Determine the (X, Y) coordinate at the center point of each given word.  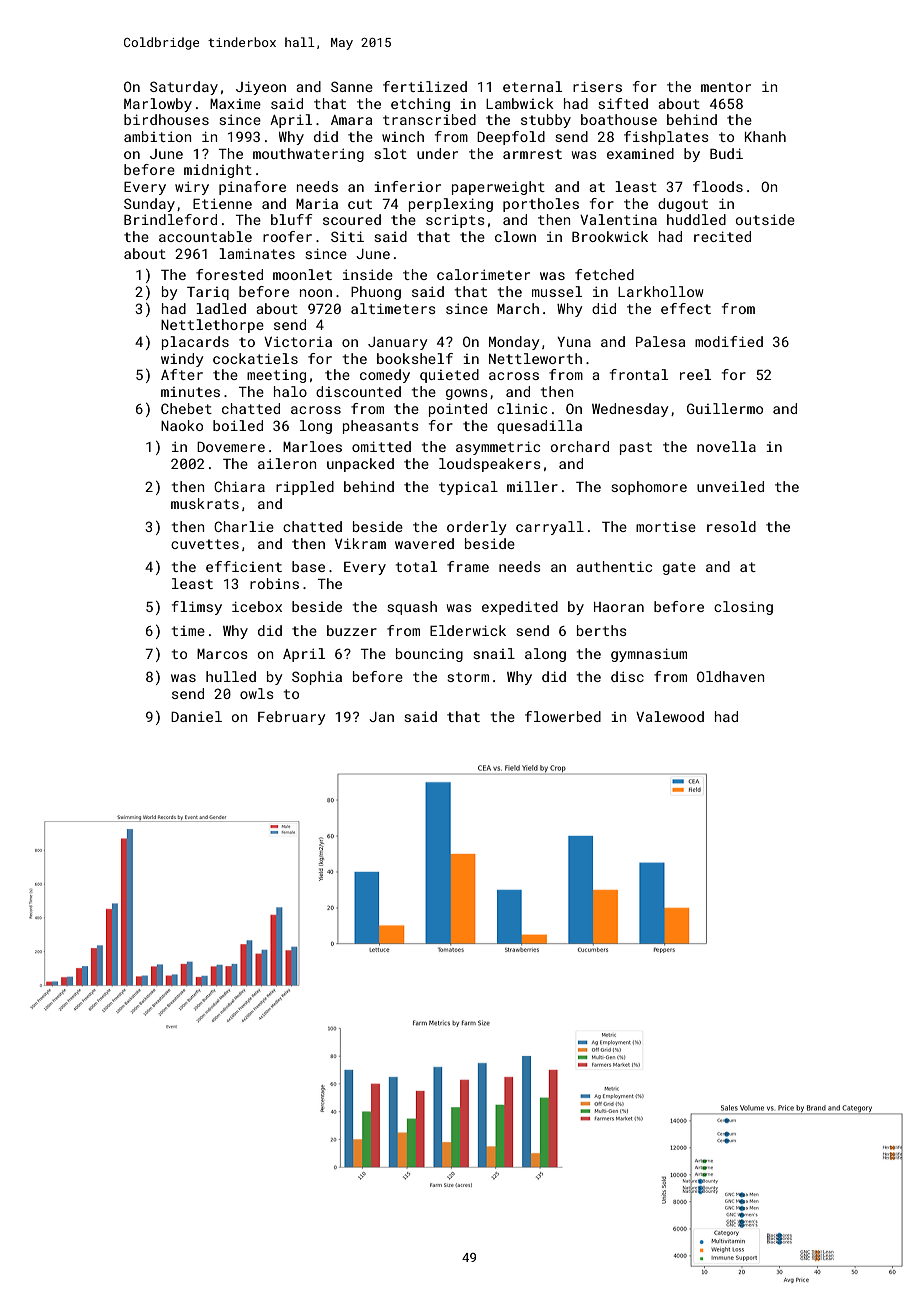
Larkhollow (660, 291)
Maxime (235, 104)
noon (316, 293)
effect (686, 308)
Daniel (196, 716)
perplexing (451, 205)
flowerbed (563, 716)
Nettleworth (535, 358)
